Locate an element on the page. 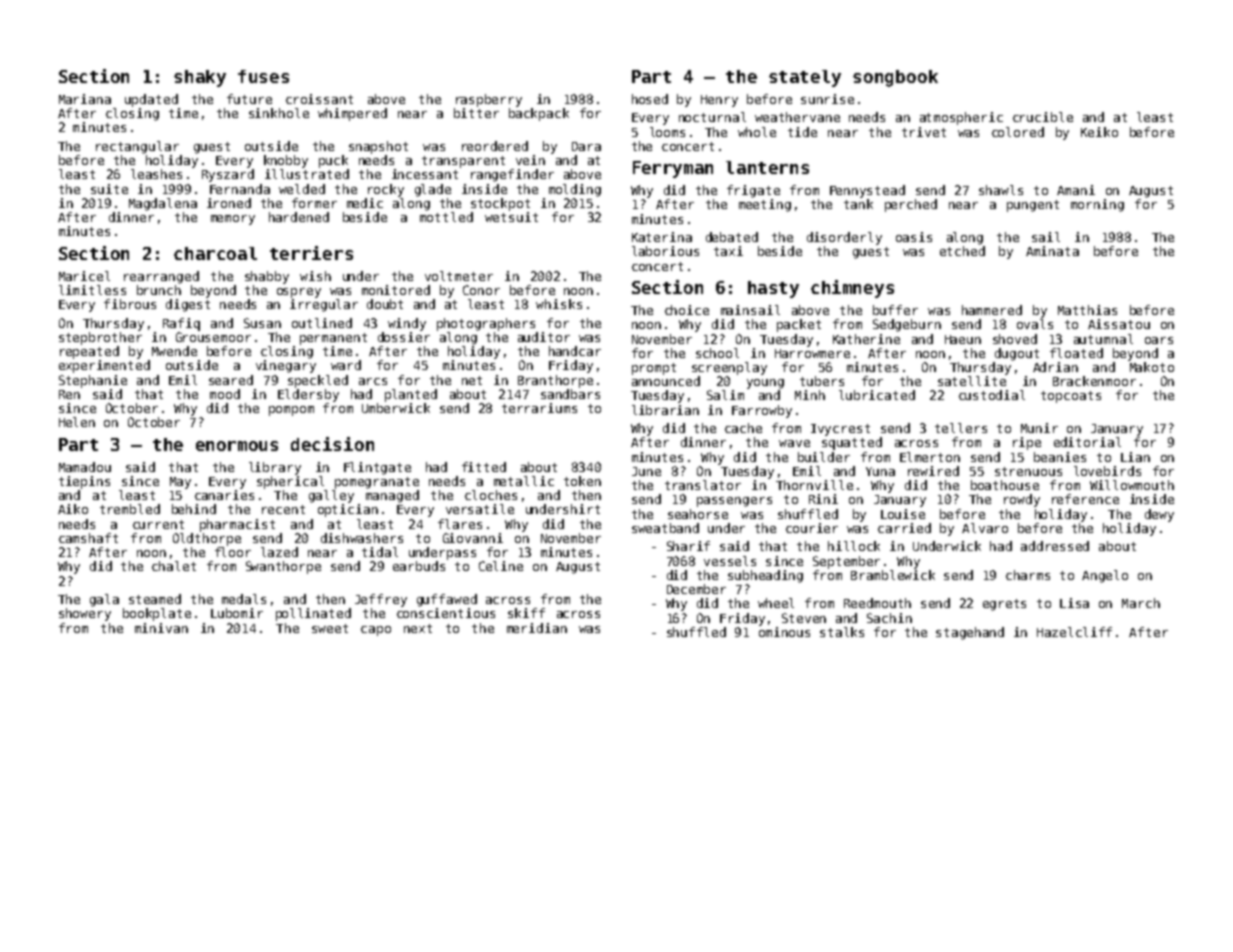 The width and height of the image is (1233, 952). decision is located at coordinates (332, 444).
